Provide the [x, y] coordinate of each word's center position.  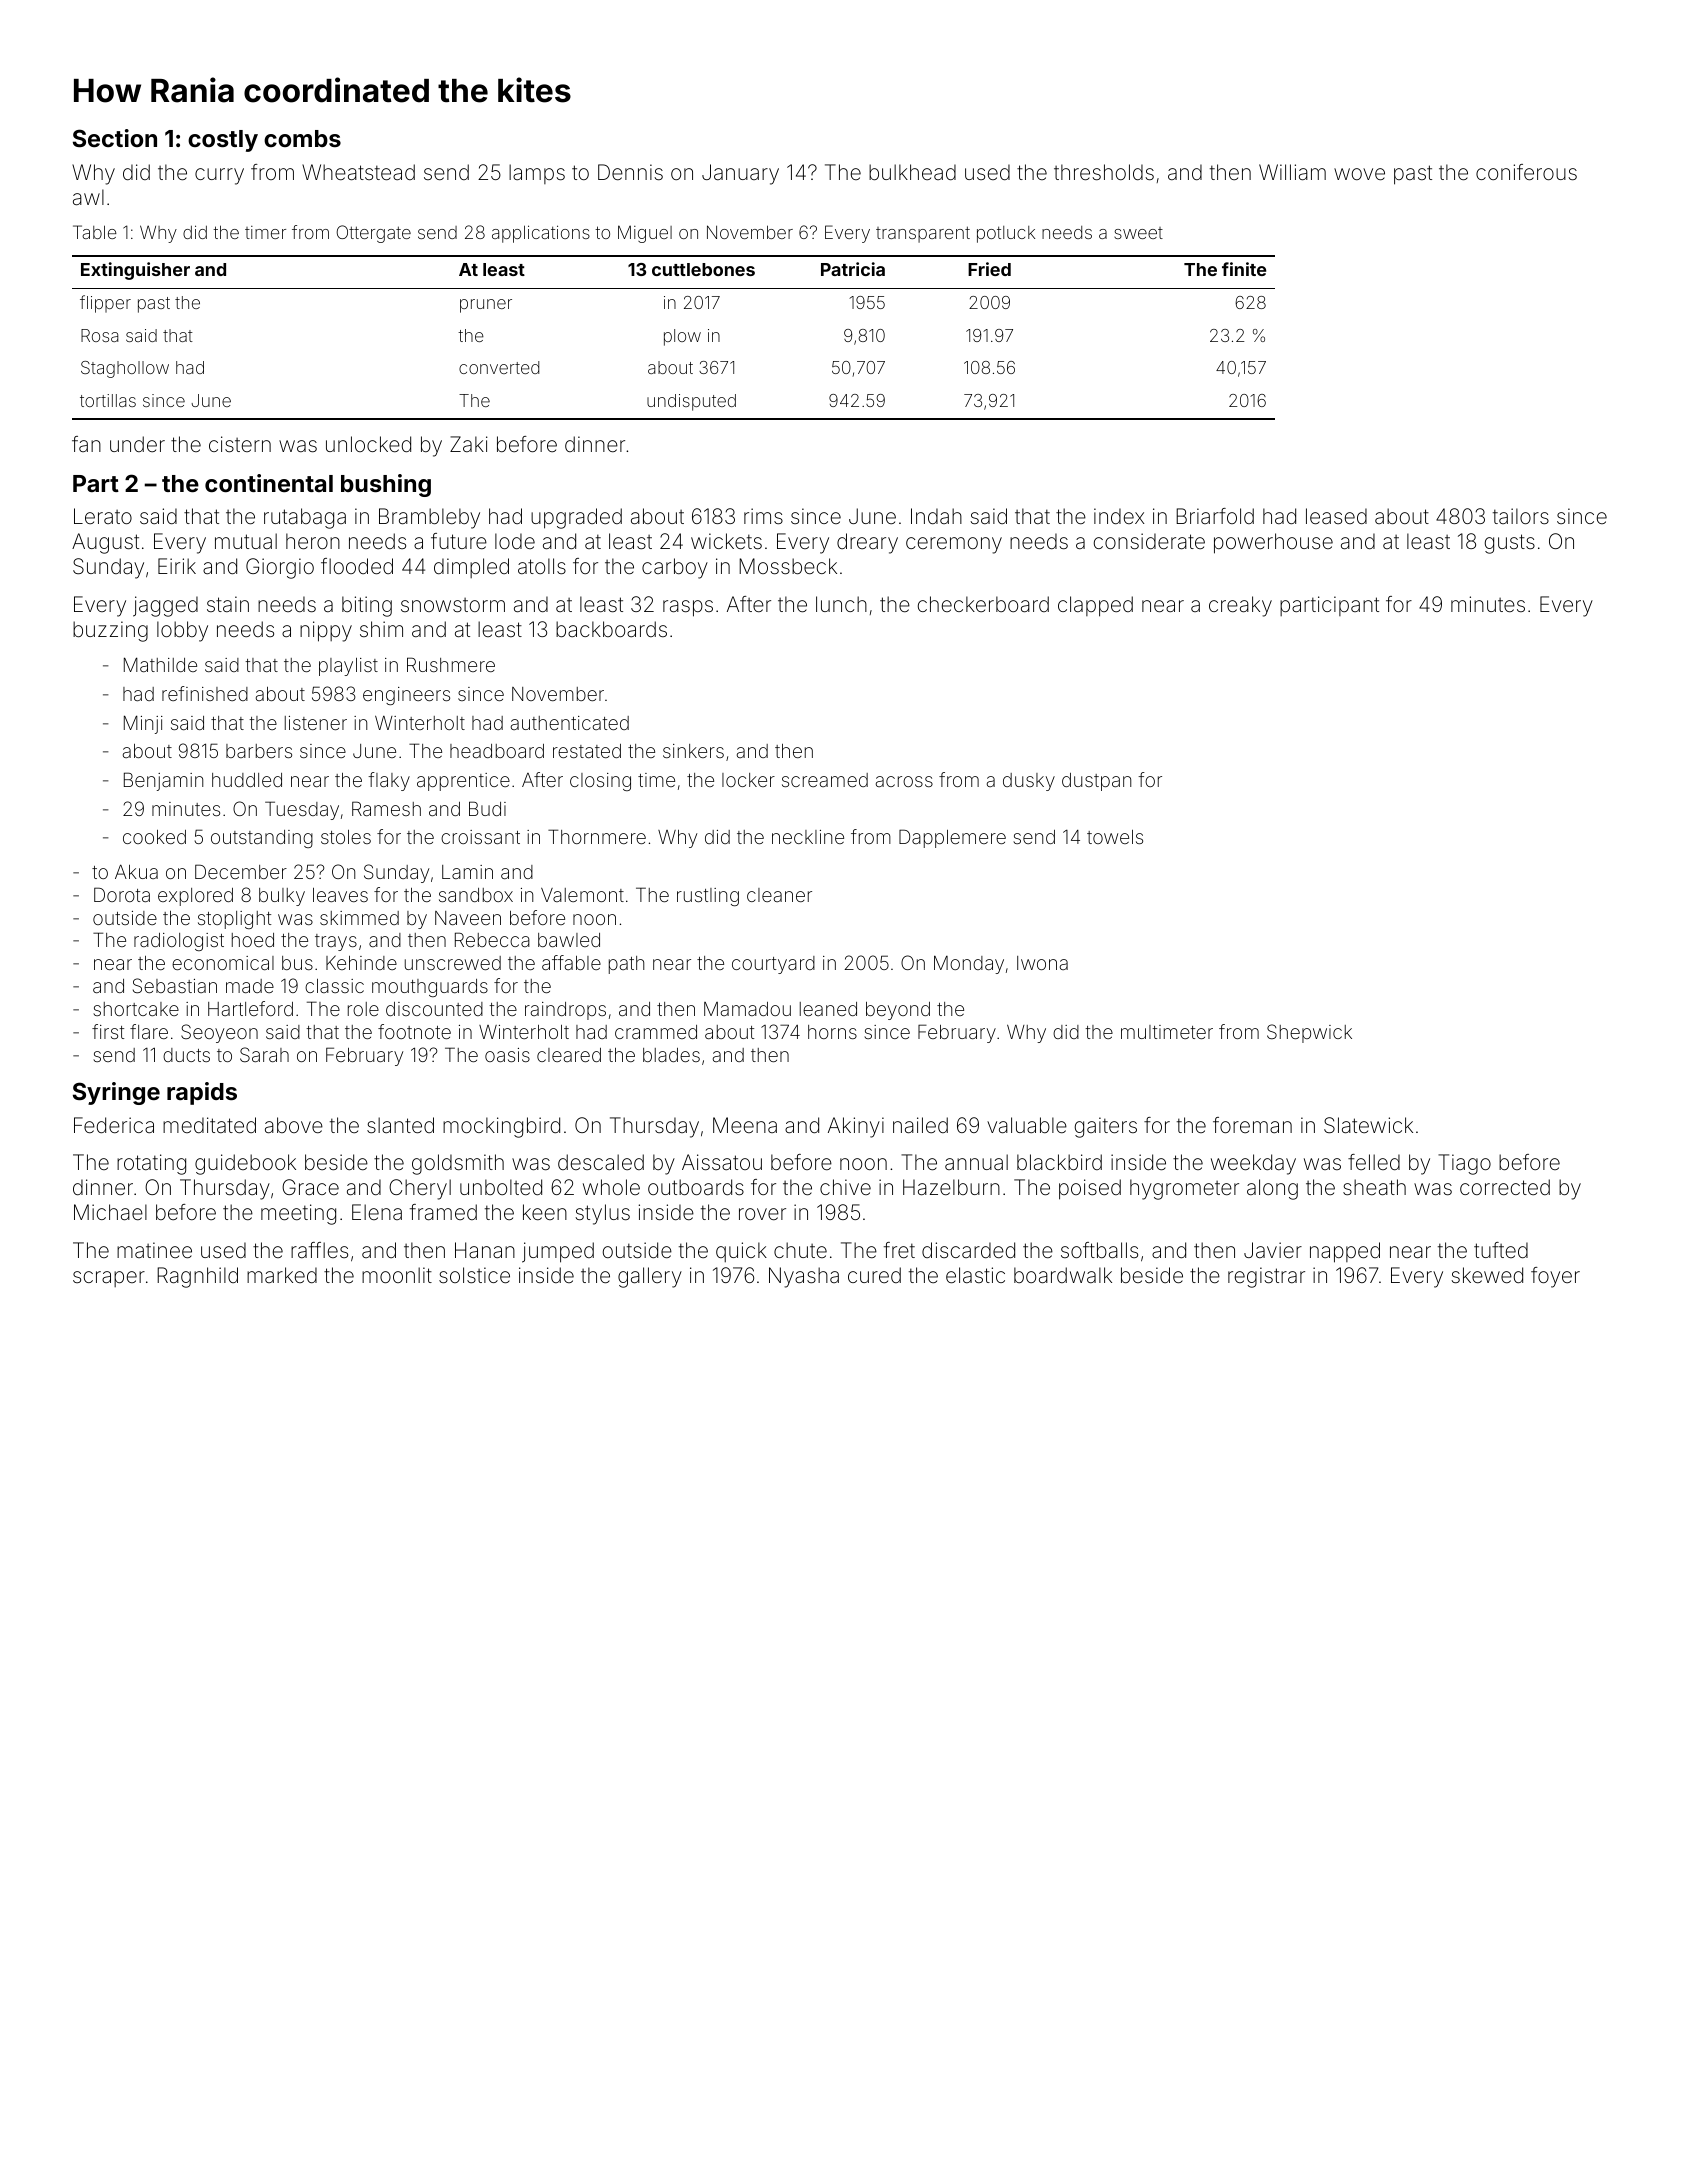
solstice [474, 1275]
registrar [1266, 1277]
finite [1244, 269]
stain [228, 604]
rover [762, 1214]
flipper [105, 304]
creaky [1240, 606]
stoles [346, 837]
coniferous [1526, 172]
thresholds [1104, 172]
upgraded [576, 518]
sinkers [693, 751]
